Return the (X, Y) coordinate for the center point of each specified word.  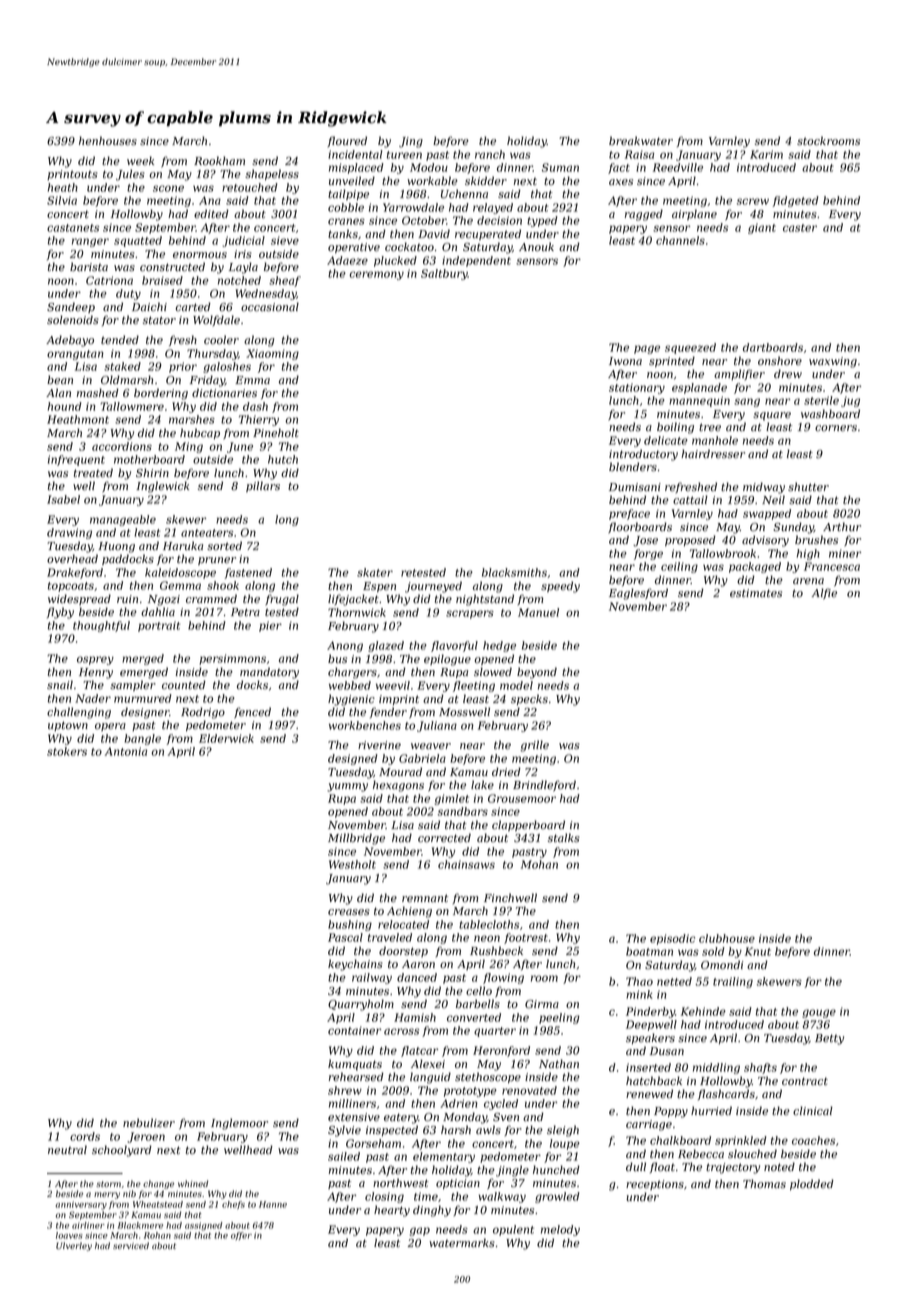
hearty (392, 1211)
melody (560, 1230)
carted (193, 307)
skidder (486, 180)
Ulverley (74, 1246)
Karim (766, 154)
